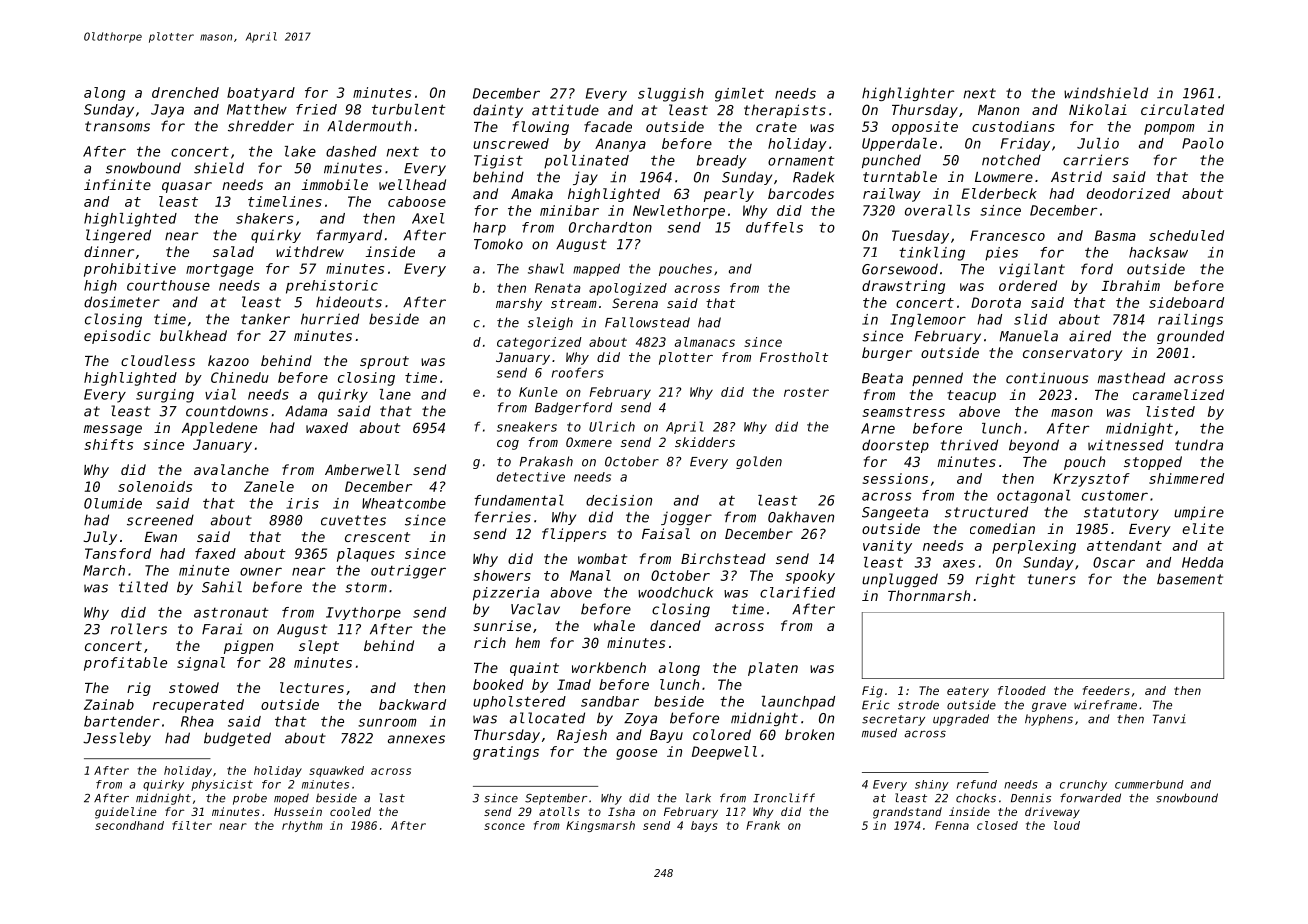 This screenshot has width=1308, height=924. Describe the element at coordinates (395, 394) in the screenshot. I see `lane` at that location.
